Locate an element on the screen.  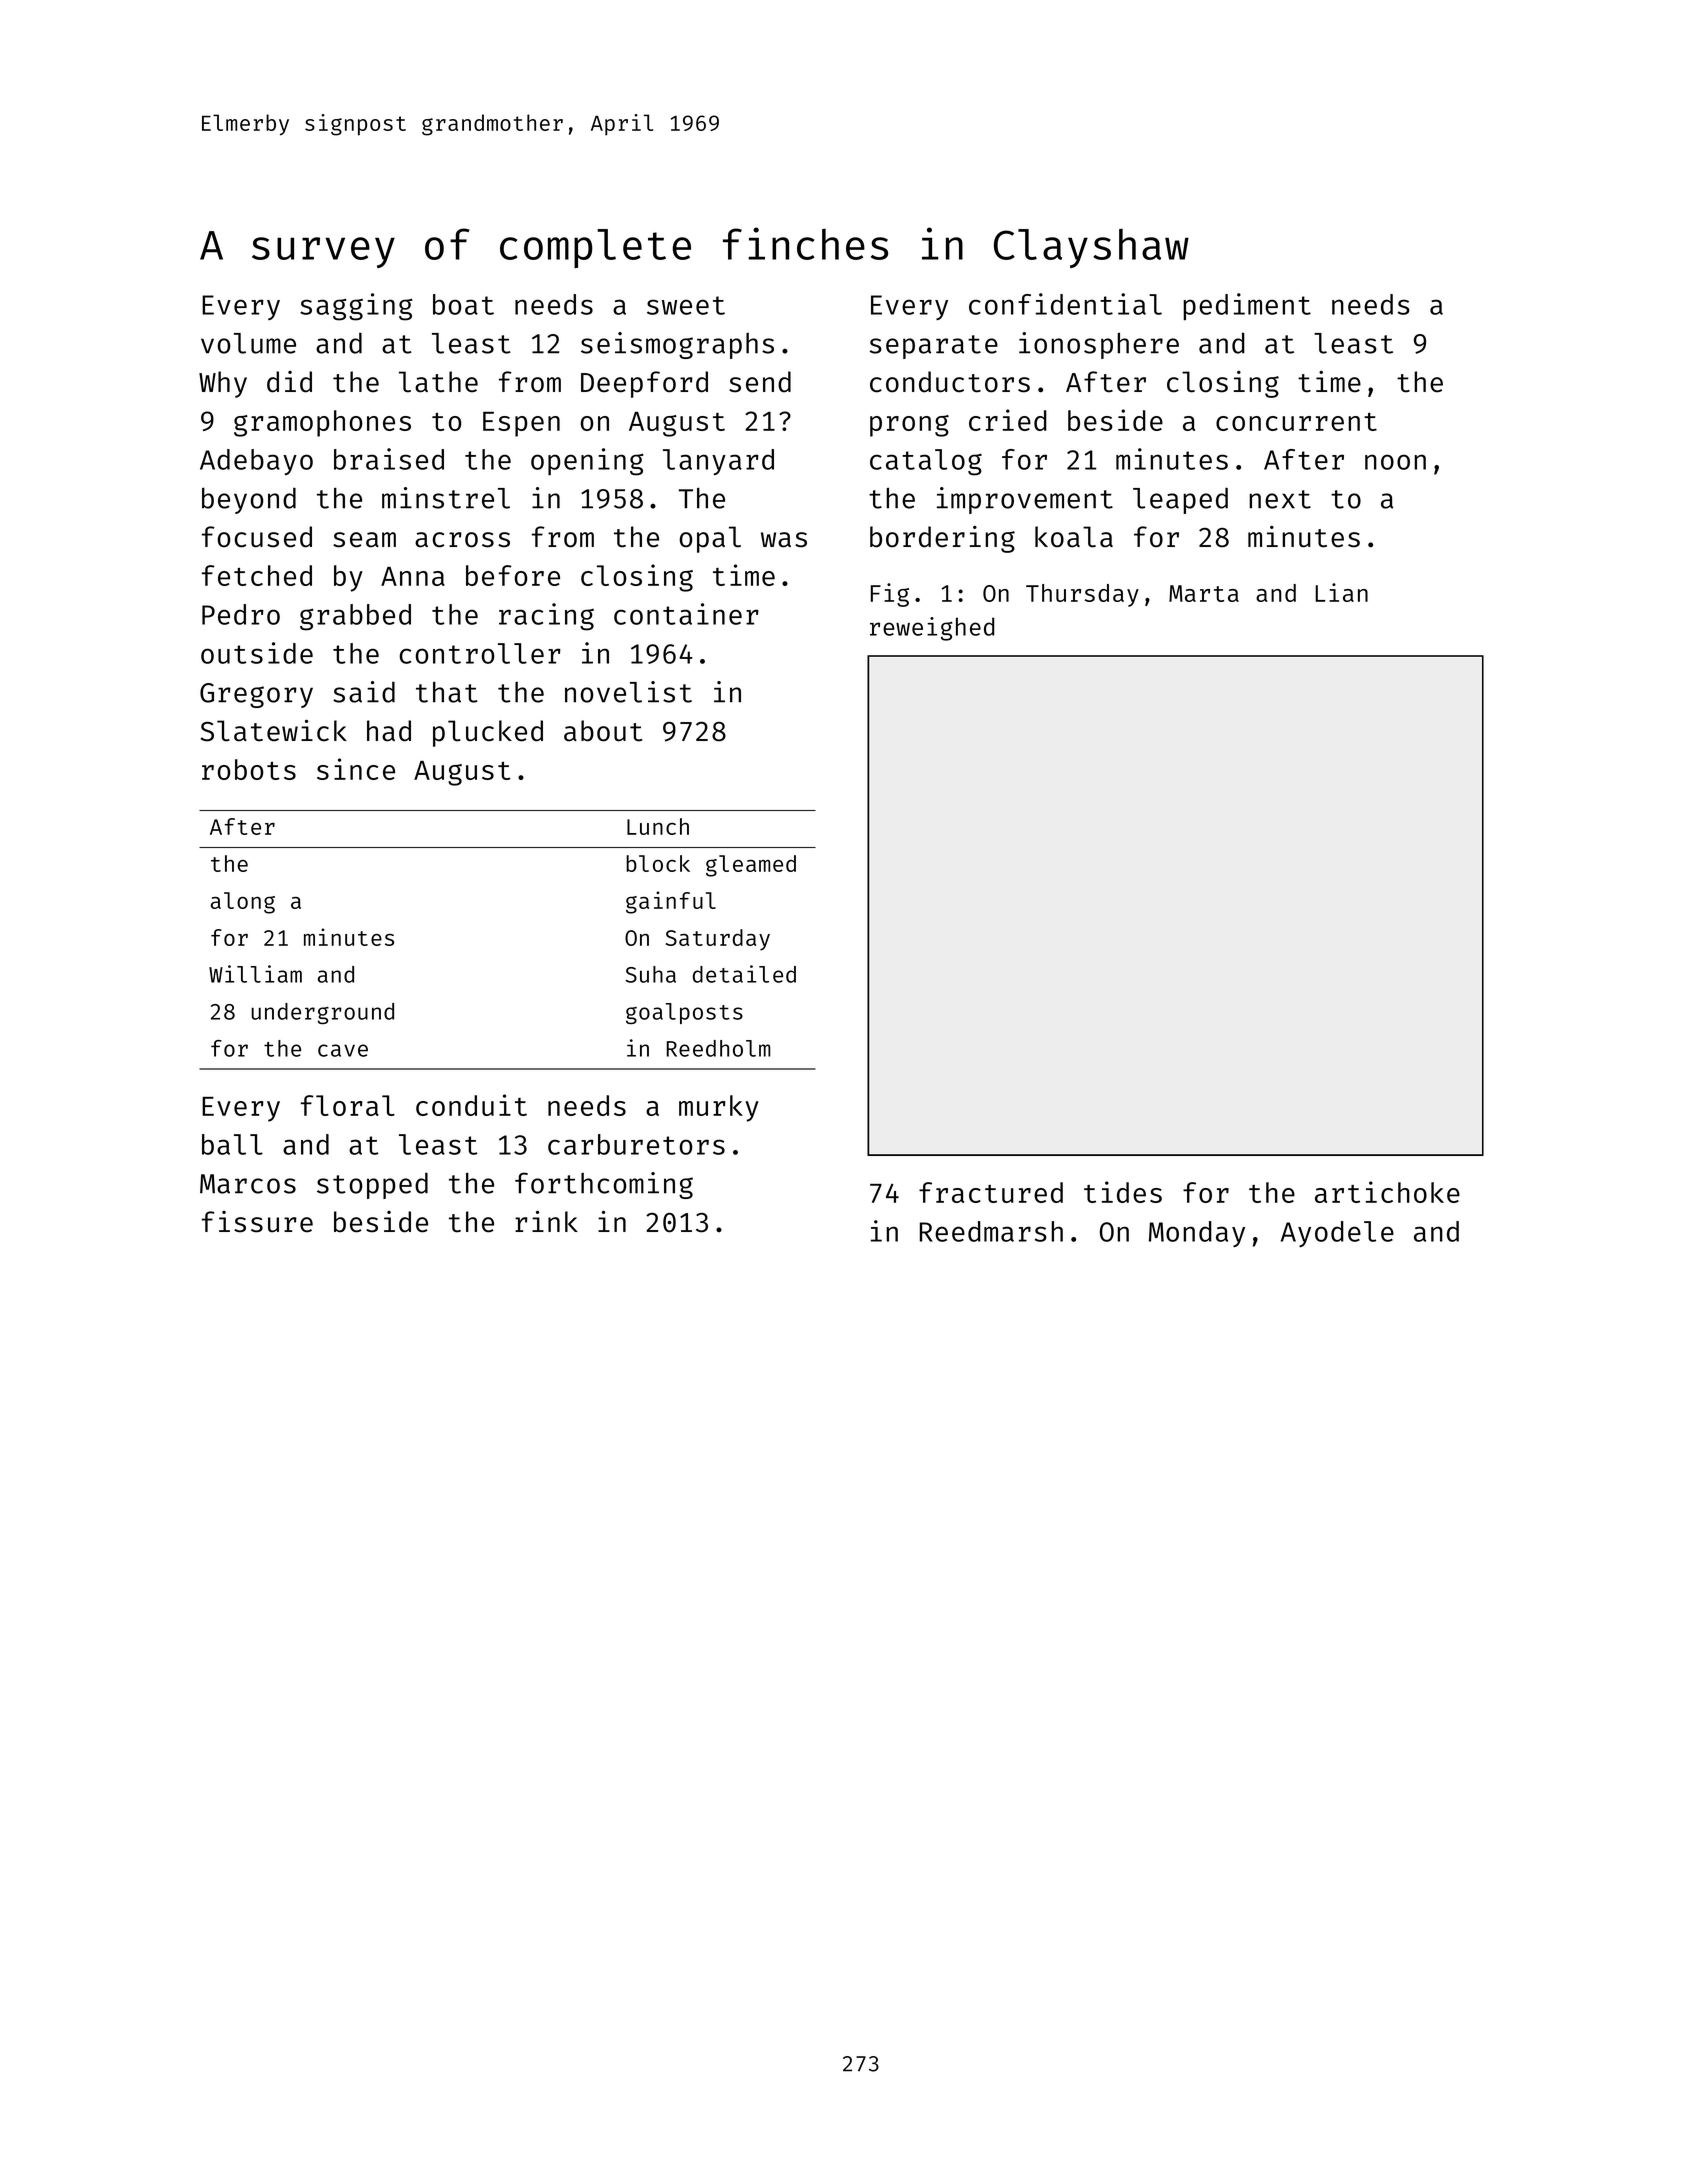
ball is located at coordinates (232, 1144).
